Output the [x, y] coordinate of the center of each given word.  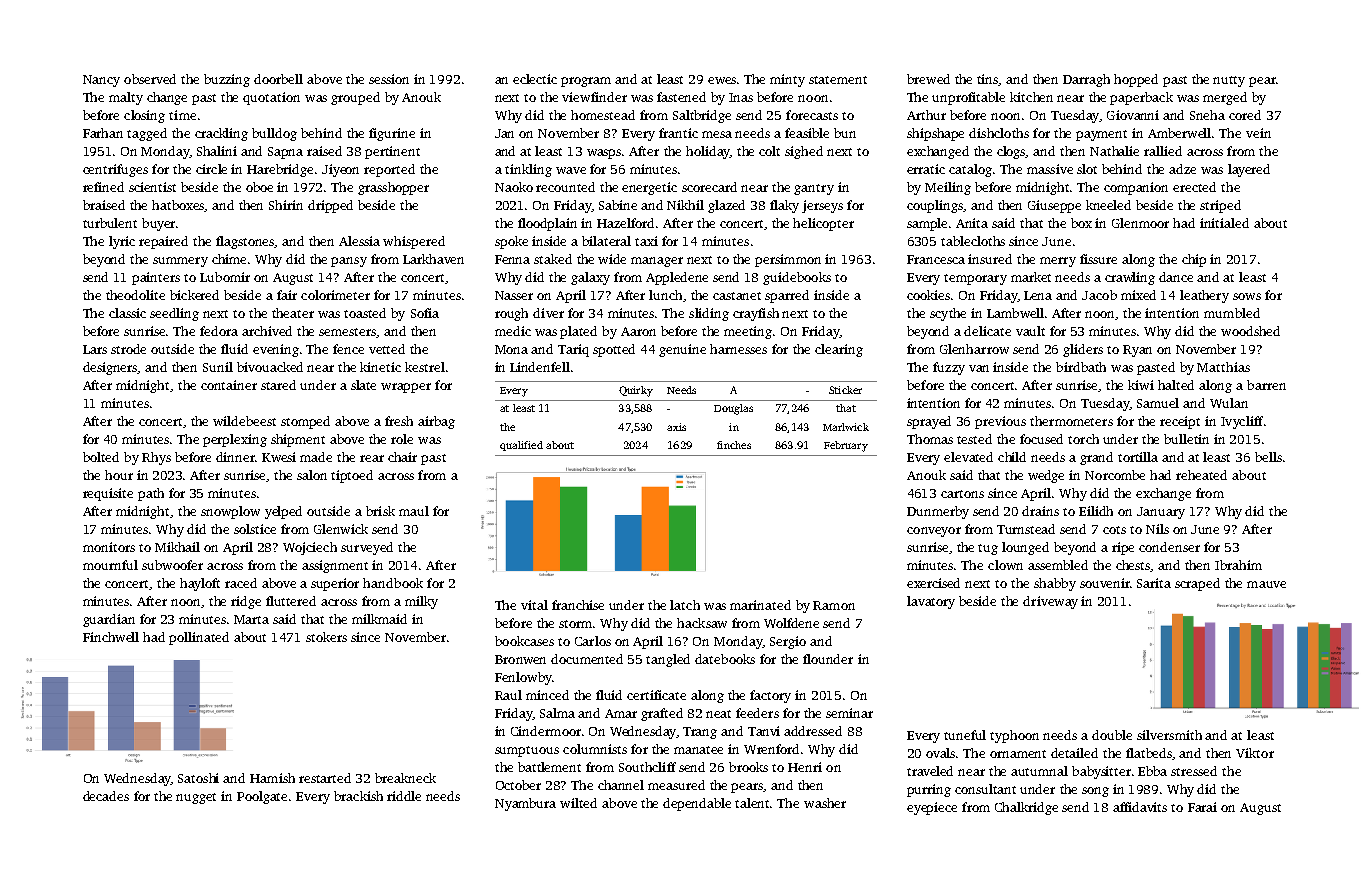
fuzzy [949, 368]
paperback [1141, 98]
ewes [722, 80]
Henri [805, 767]
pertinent [392, 152]
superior [335, 584]
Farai [1202, 807]
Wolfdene [791, 623]
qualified [521, 446]
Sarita [1154, 583]
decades [106, 796]
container [229, 385]
